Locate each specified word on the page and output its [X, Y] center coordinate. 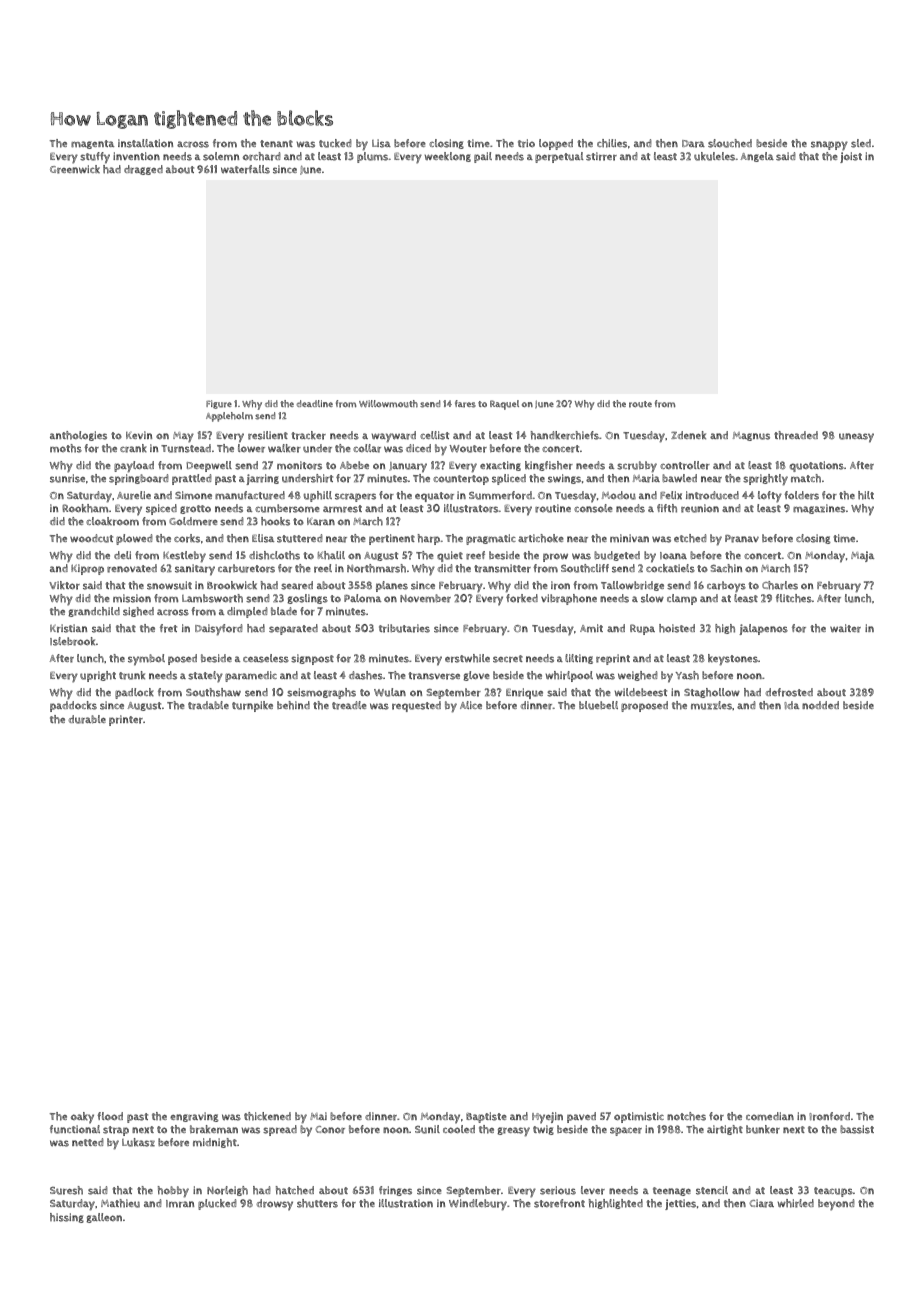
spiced [161, 509]
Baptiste [486, 1117]
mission [132, 598]
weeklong [448, 157]
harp [429, 539]
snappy [829, 146]
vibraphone [569, 599]
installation [145, 143]
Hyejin [547, 1118]
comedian [770, 1116]
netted [88, 1142]
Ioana [673, 555]
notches [686, 1116]
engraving [194, 1117]
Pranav [742, 539]
